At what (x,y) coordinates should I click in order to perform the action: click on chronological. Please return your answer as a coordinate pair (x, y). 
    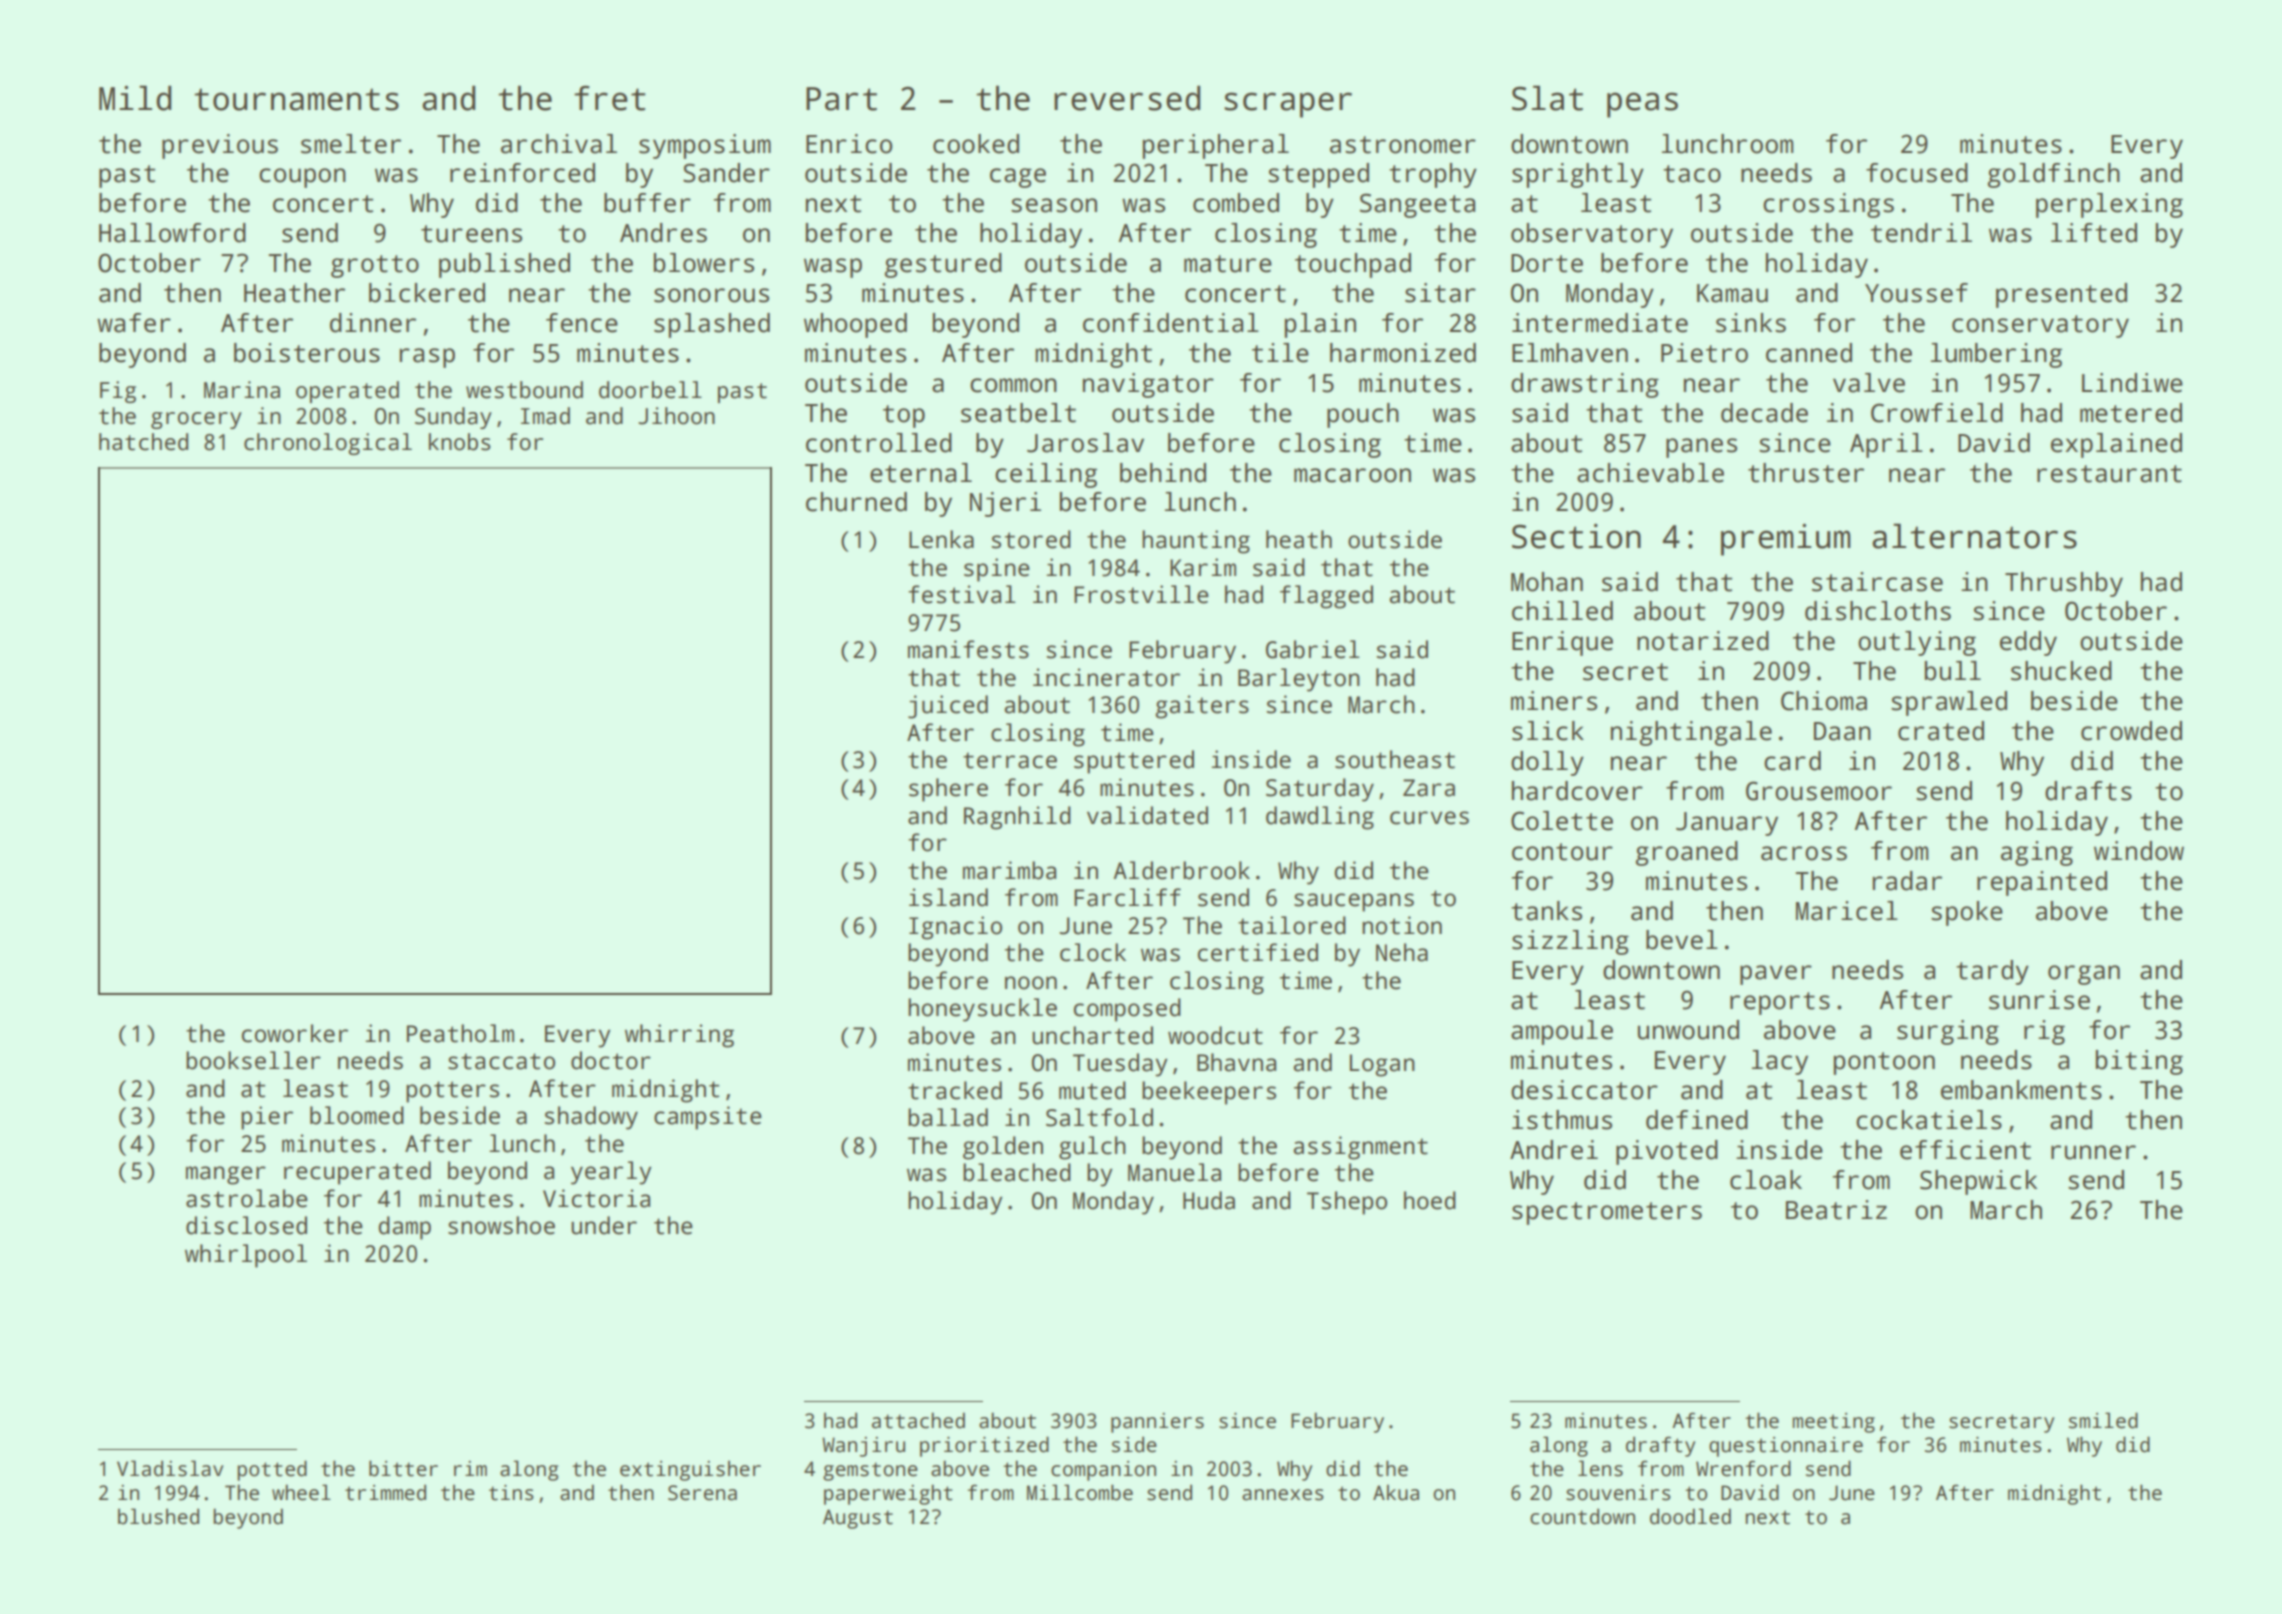
    Looking at the image, I should click on (328, 444).
